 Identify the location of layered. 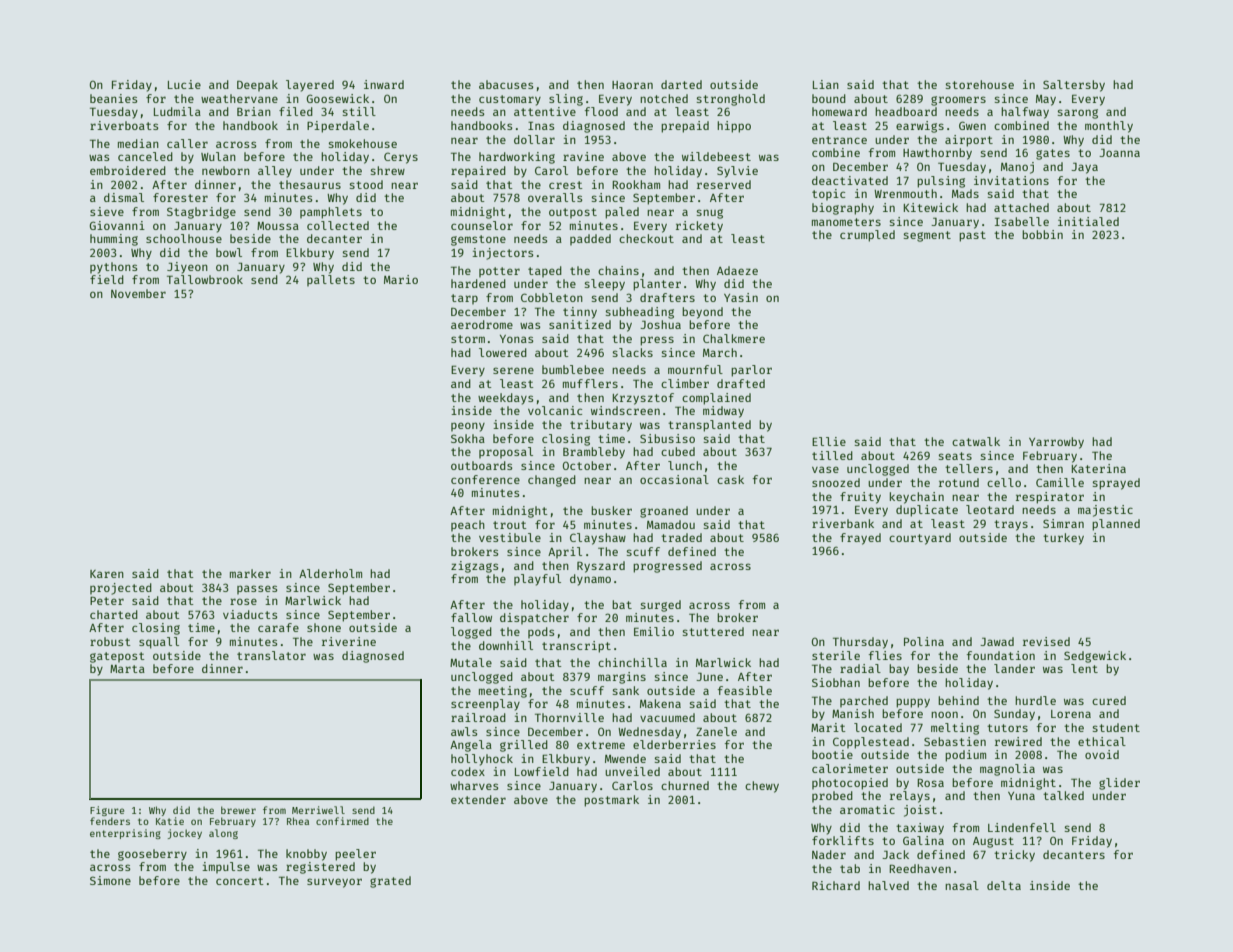
(310, 86).
